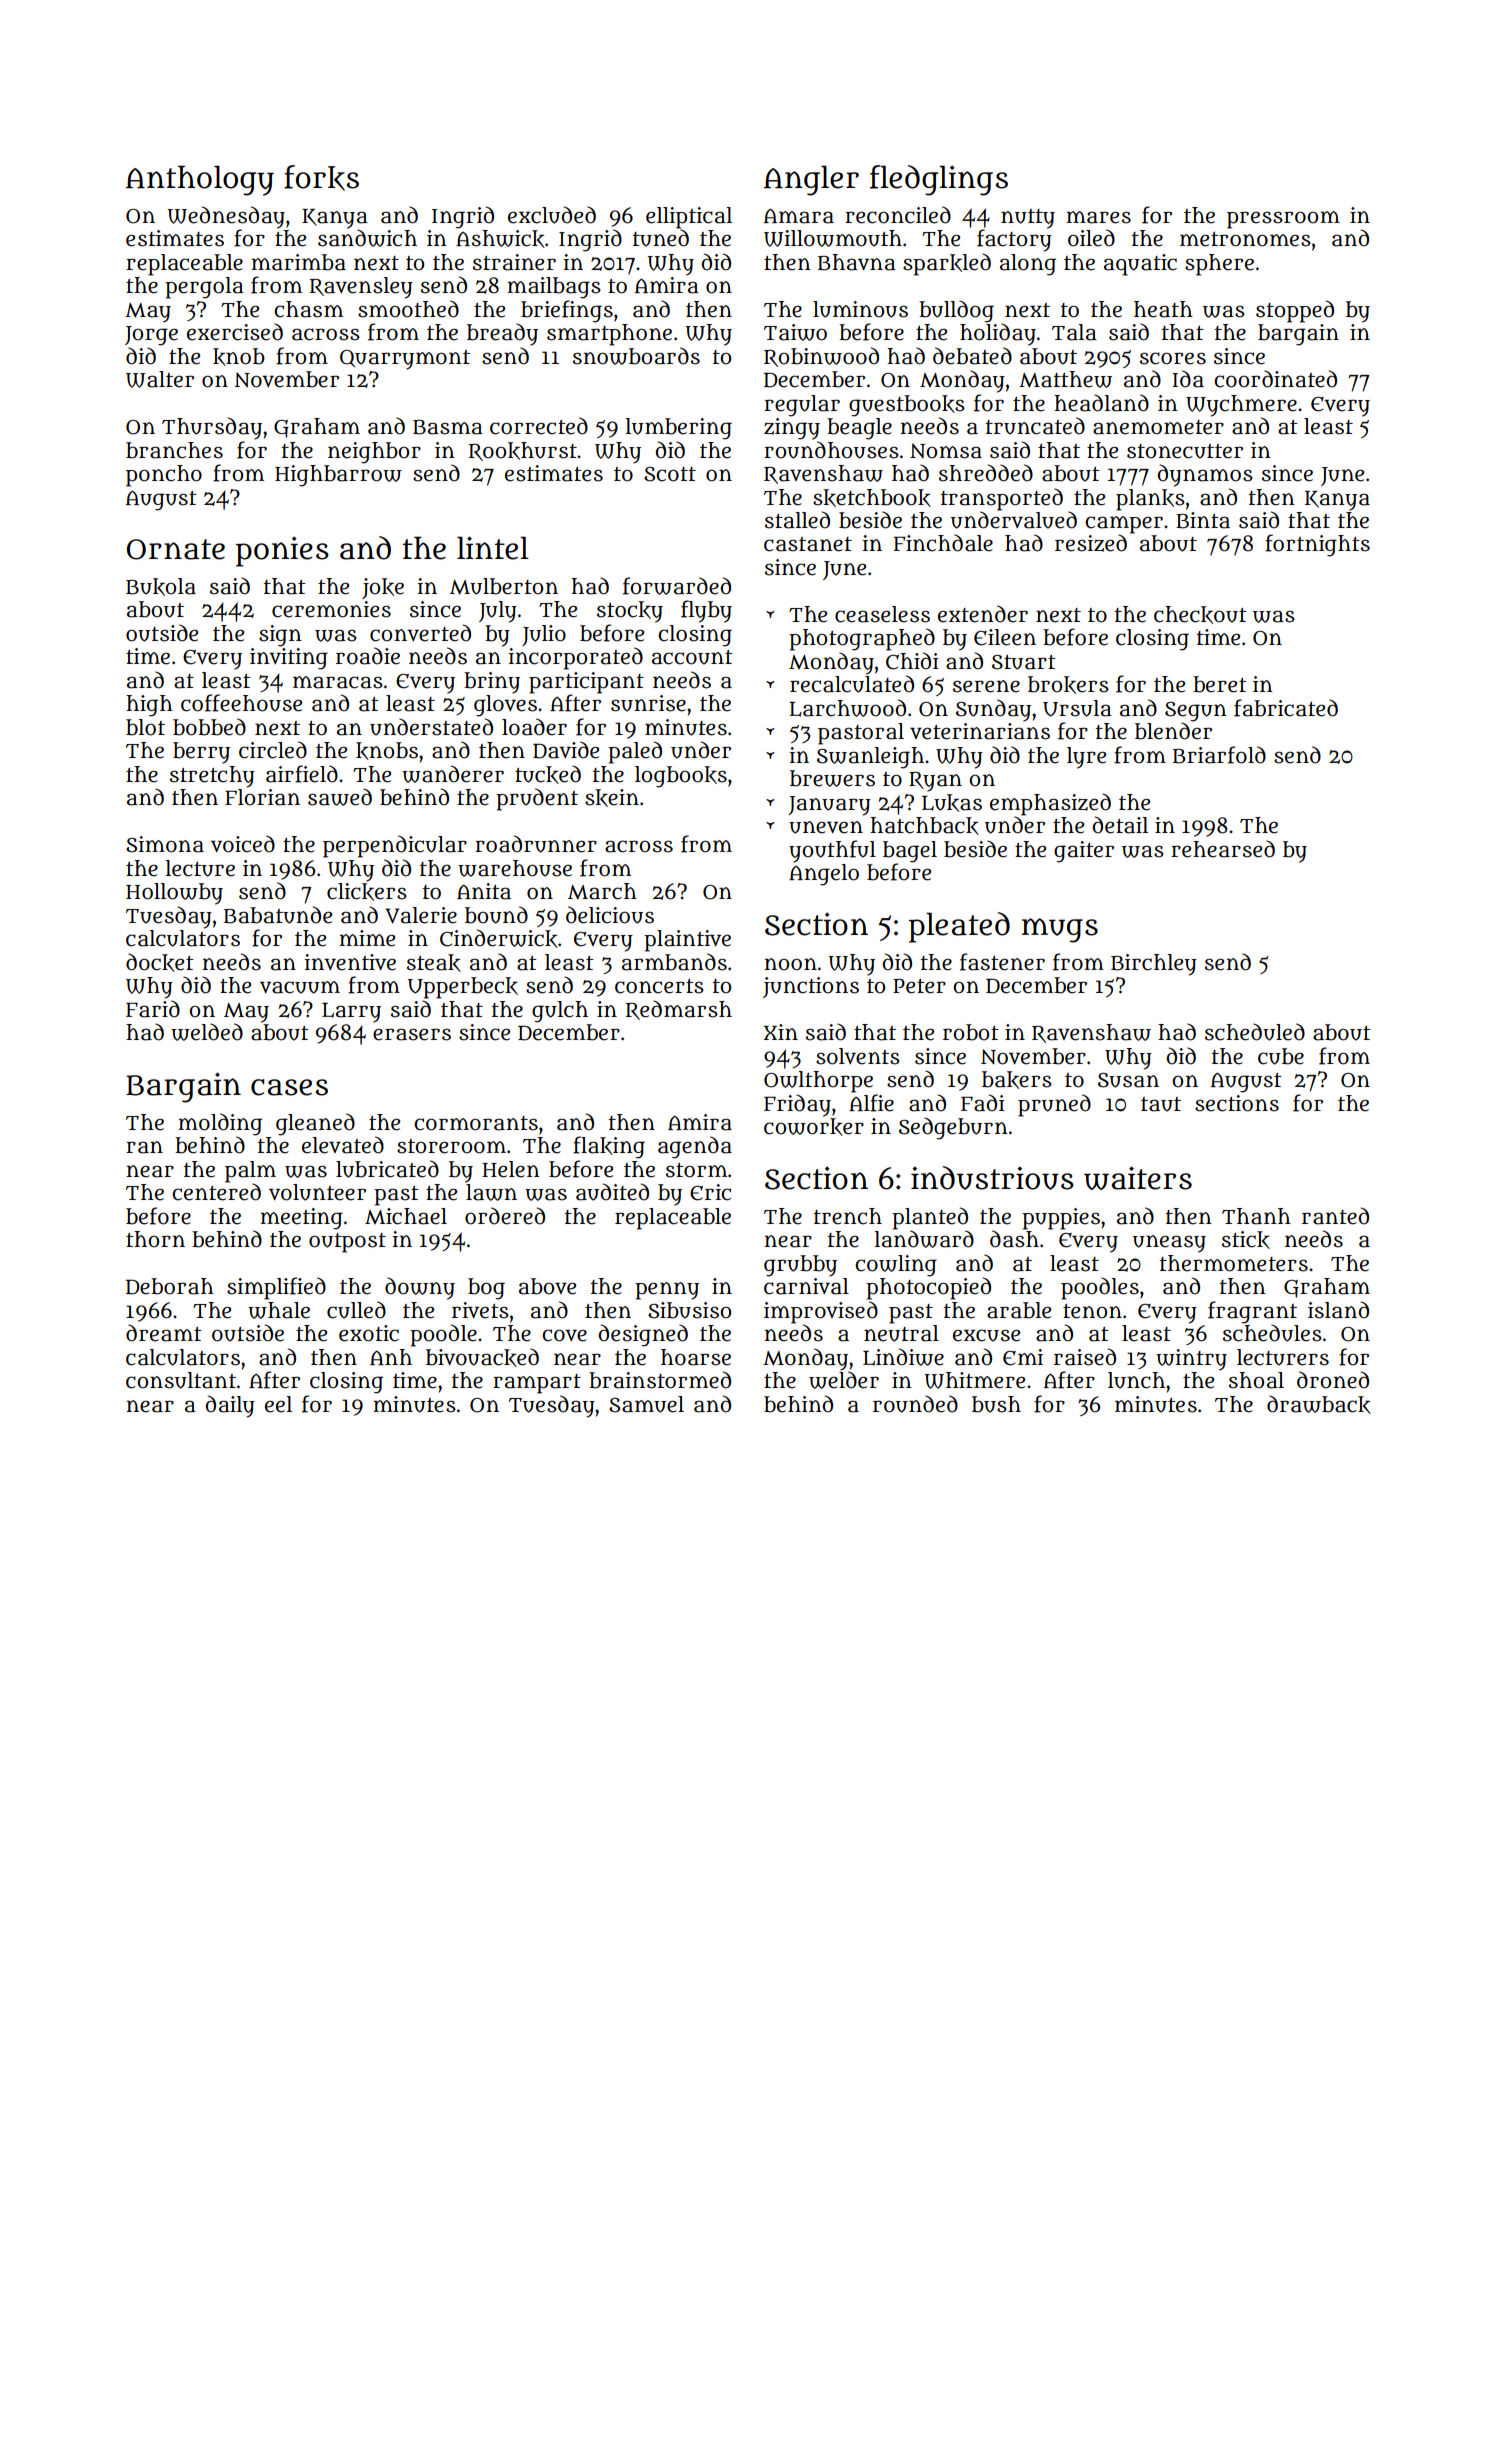 This image has height=2464, width=1496. Describe the element at coordinates (1281, 1056) in the image. I see `cube` at that location.
